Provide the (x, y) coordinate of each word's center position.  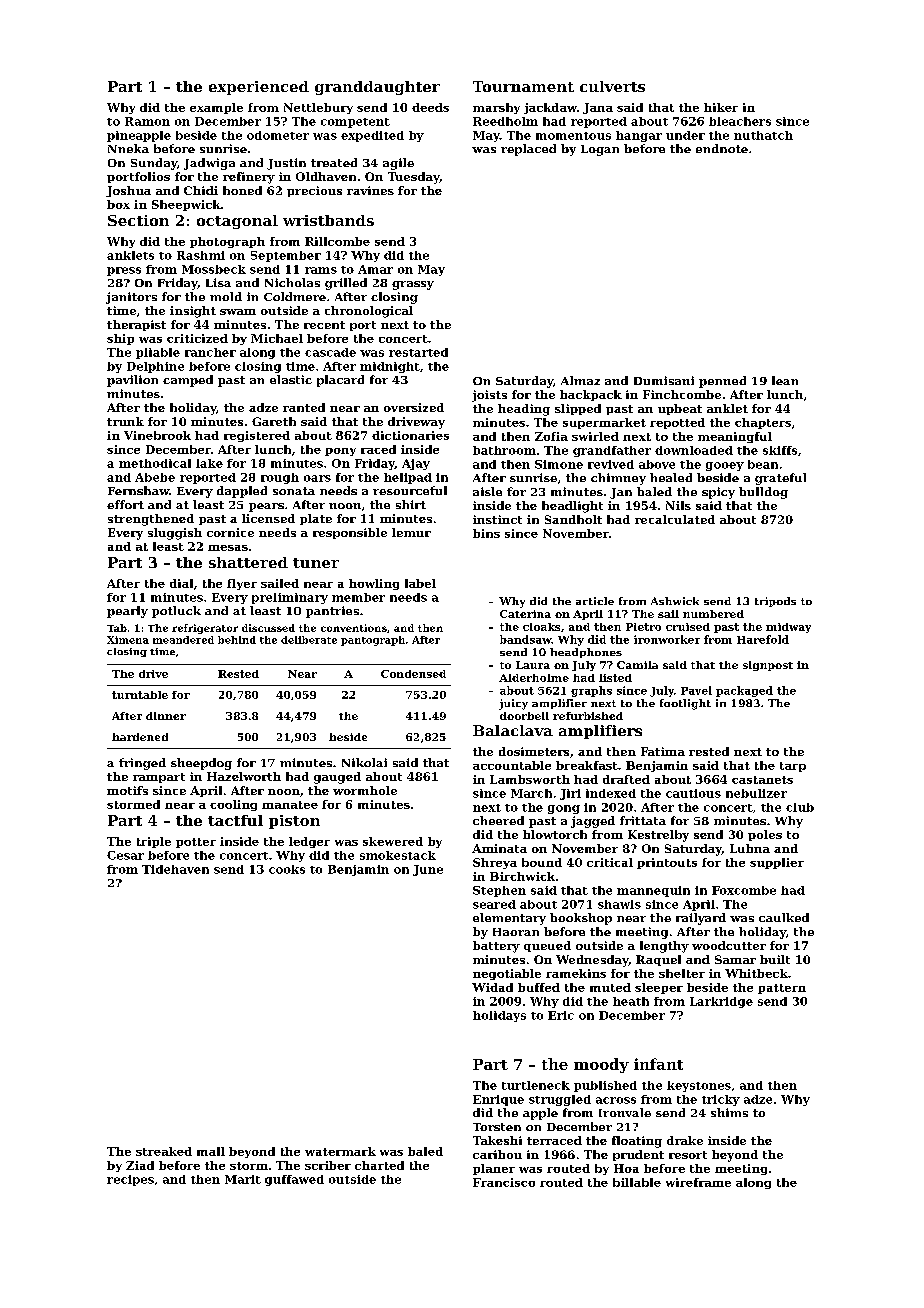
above (657, 464)
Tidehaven (175, 869)
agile (398, 164)
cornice (230, 532)
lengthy (664, 947)
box (118, 204)
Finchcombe (682, 394)
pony (340, 452)
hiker (721, 107)
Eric (561, 1015)
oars (317, 478)
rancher (210, 352)
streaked (164, 1151)
